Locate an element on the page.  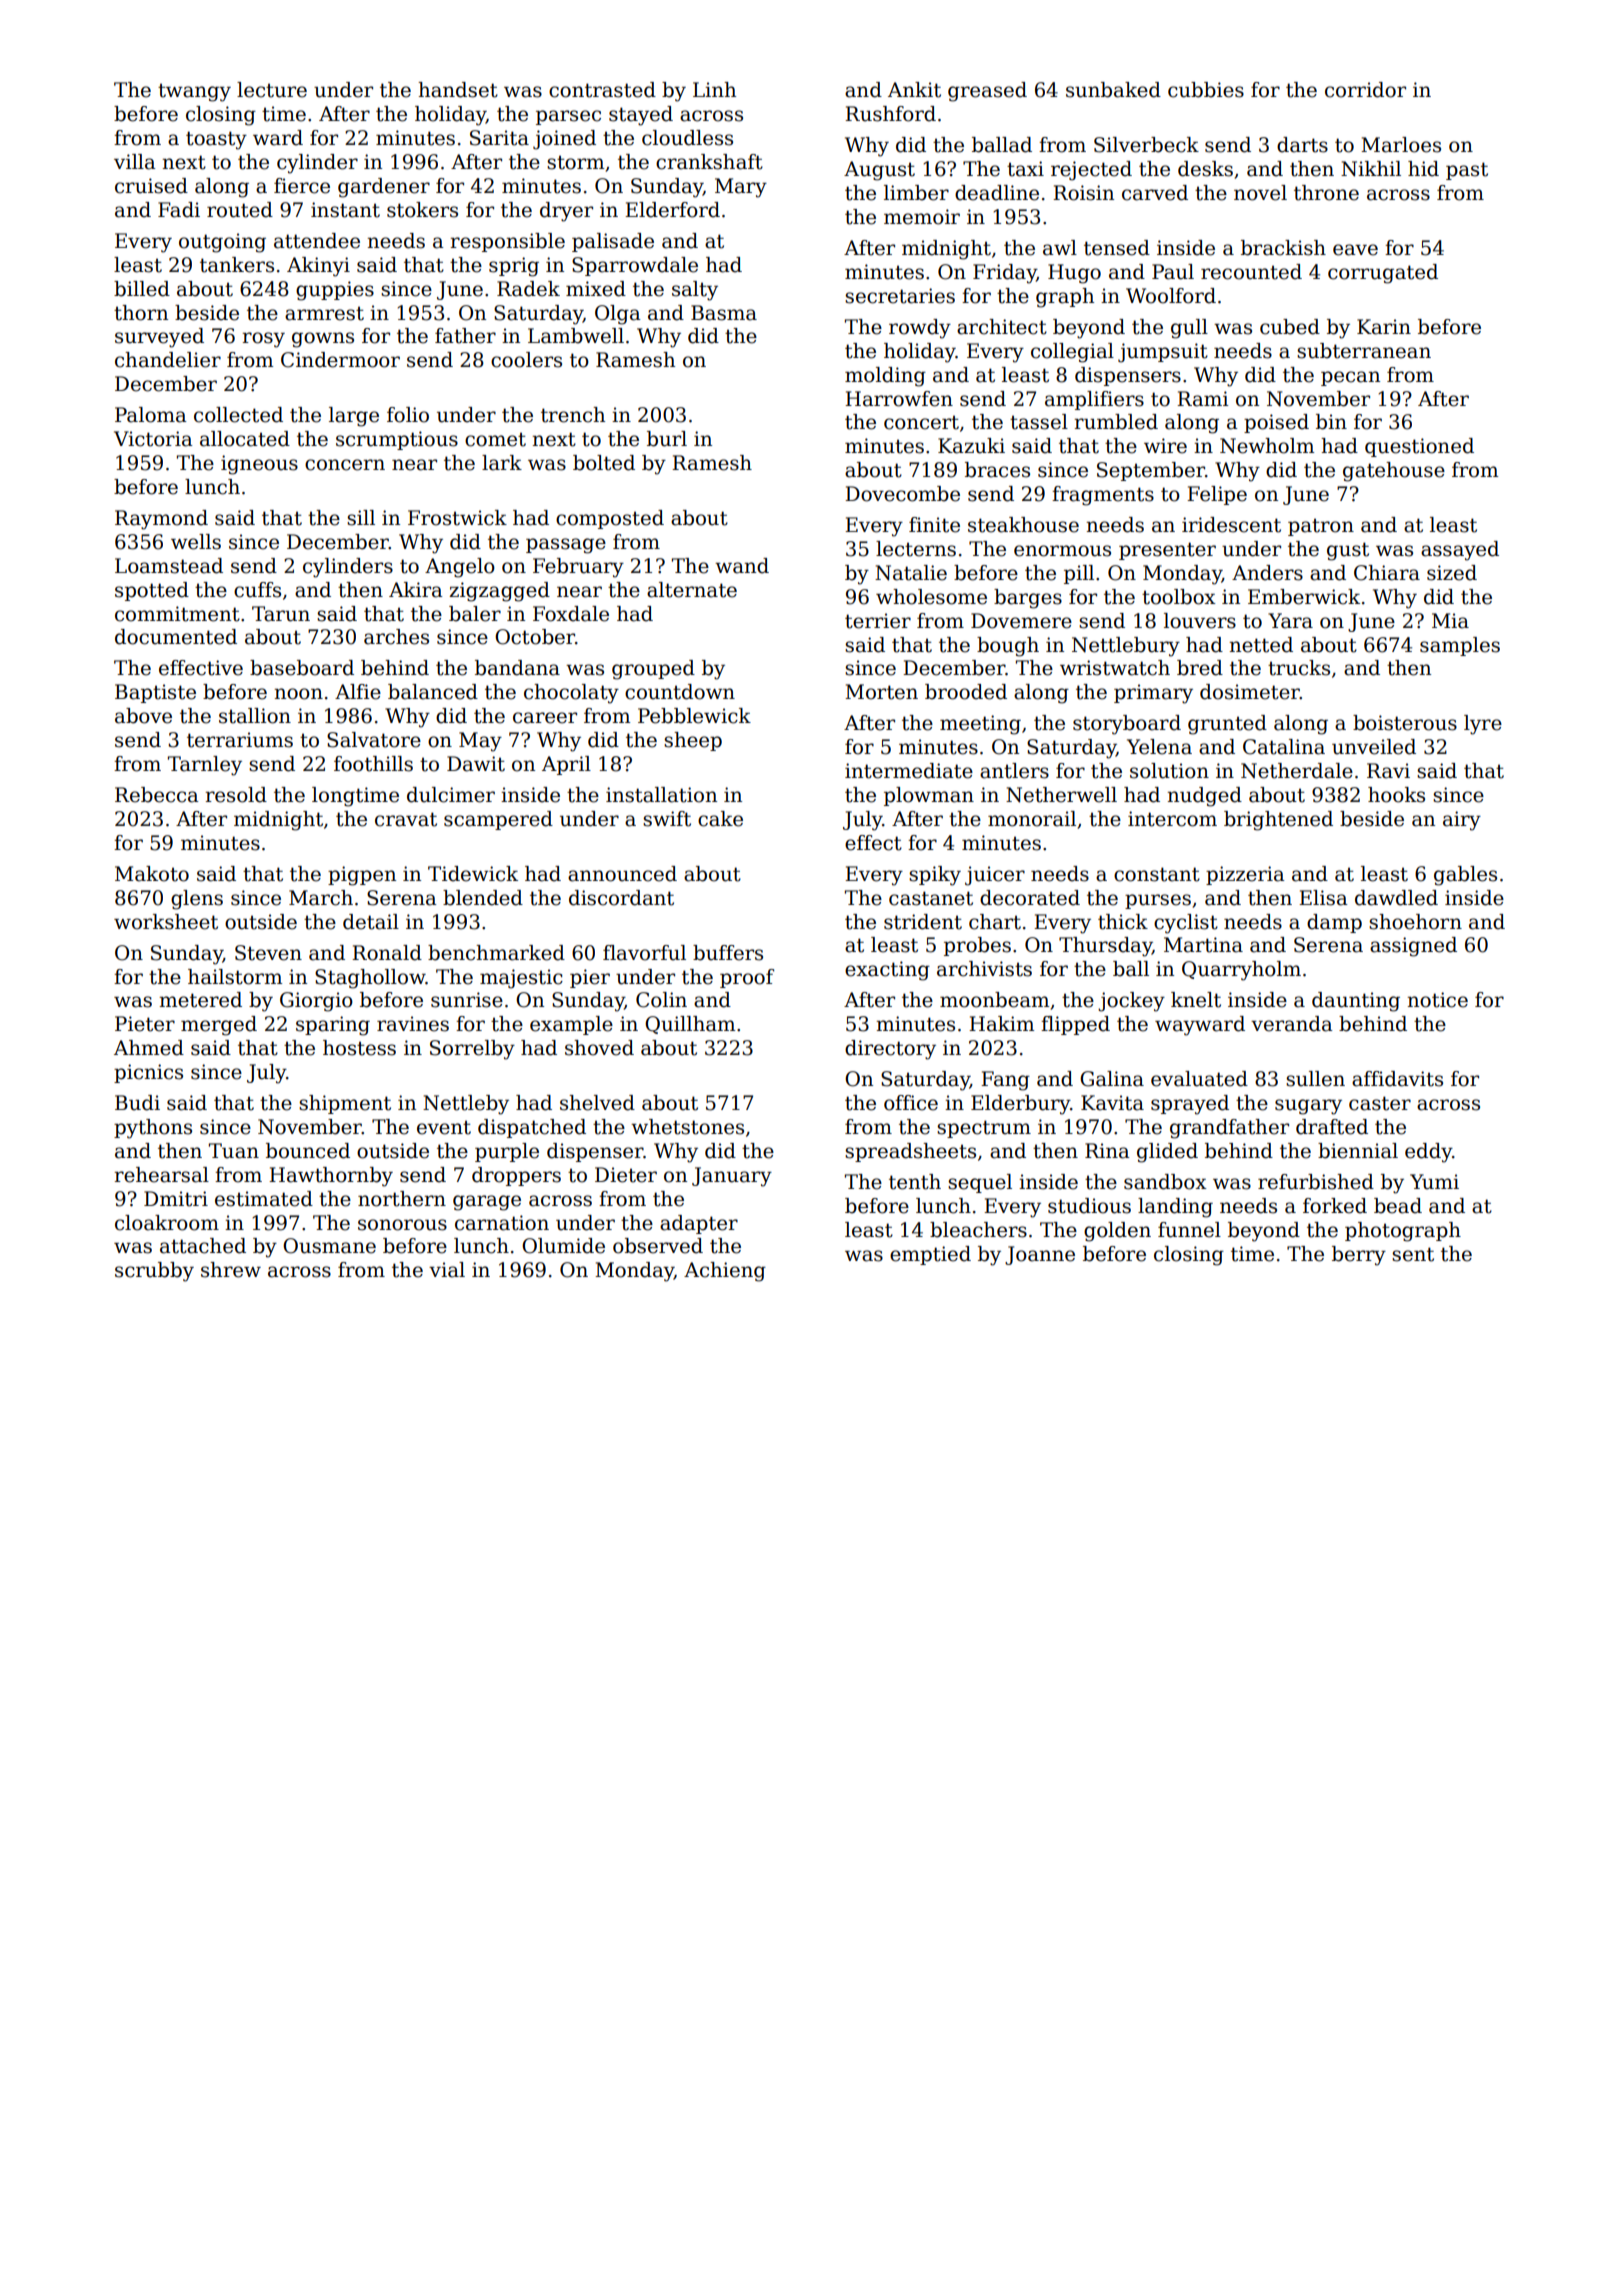
toolbox is located at coordinates (1179, 597).
